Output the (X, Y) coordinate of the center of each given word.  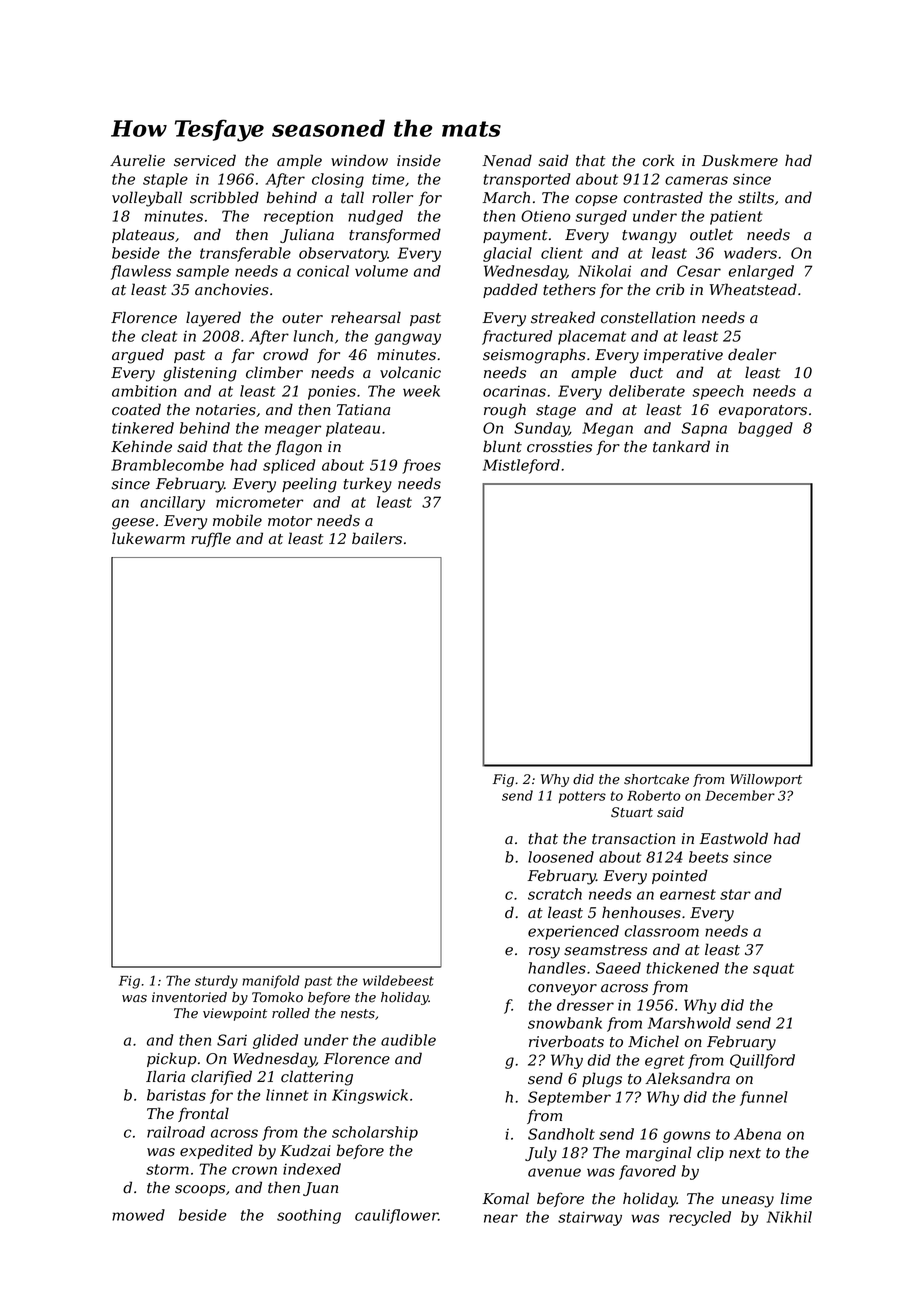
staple (165, 180)
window (359, 160)
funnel (764, 1098)
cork (658, 160)
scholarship (375, 1133)
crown (254, 1170)
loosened (561, 857)
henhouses (641, 912)
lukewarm (148, 538)
